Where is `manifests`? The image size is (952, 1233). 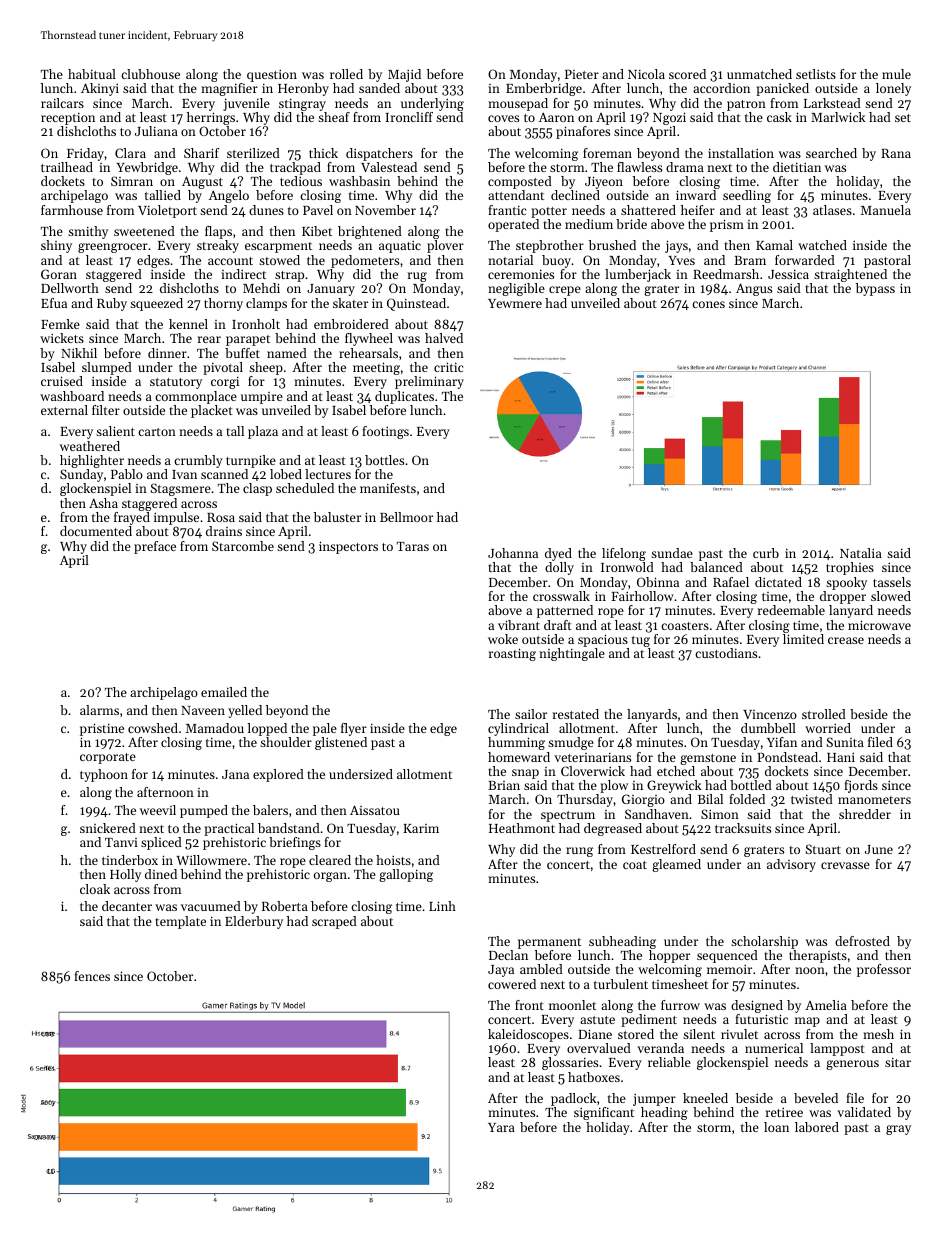
manifests is located at coordinates (388, 488).
